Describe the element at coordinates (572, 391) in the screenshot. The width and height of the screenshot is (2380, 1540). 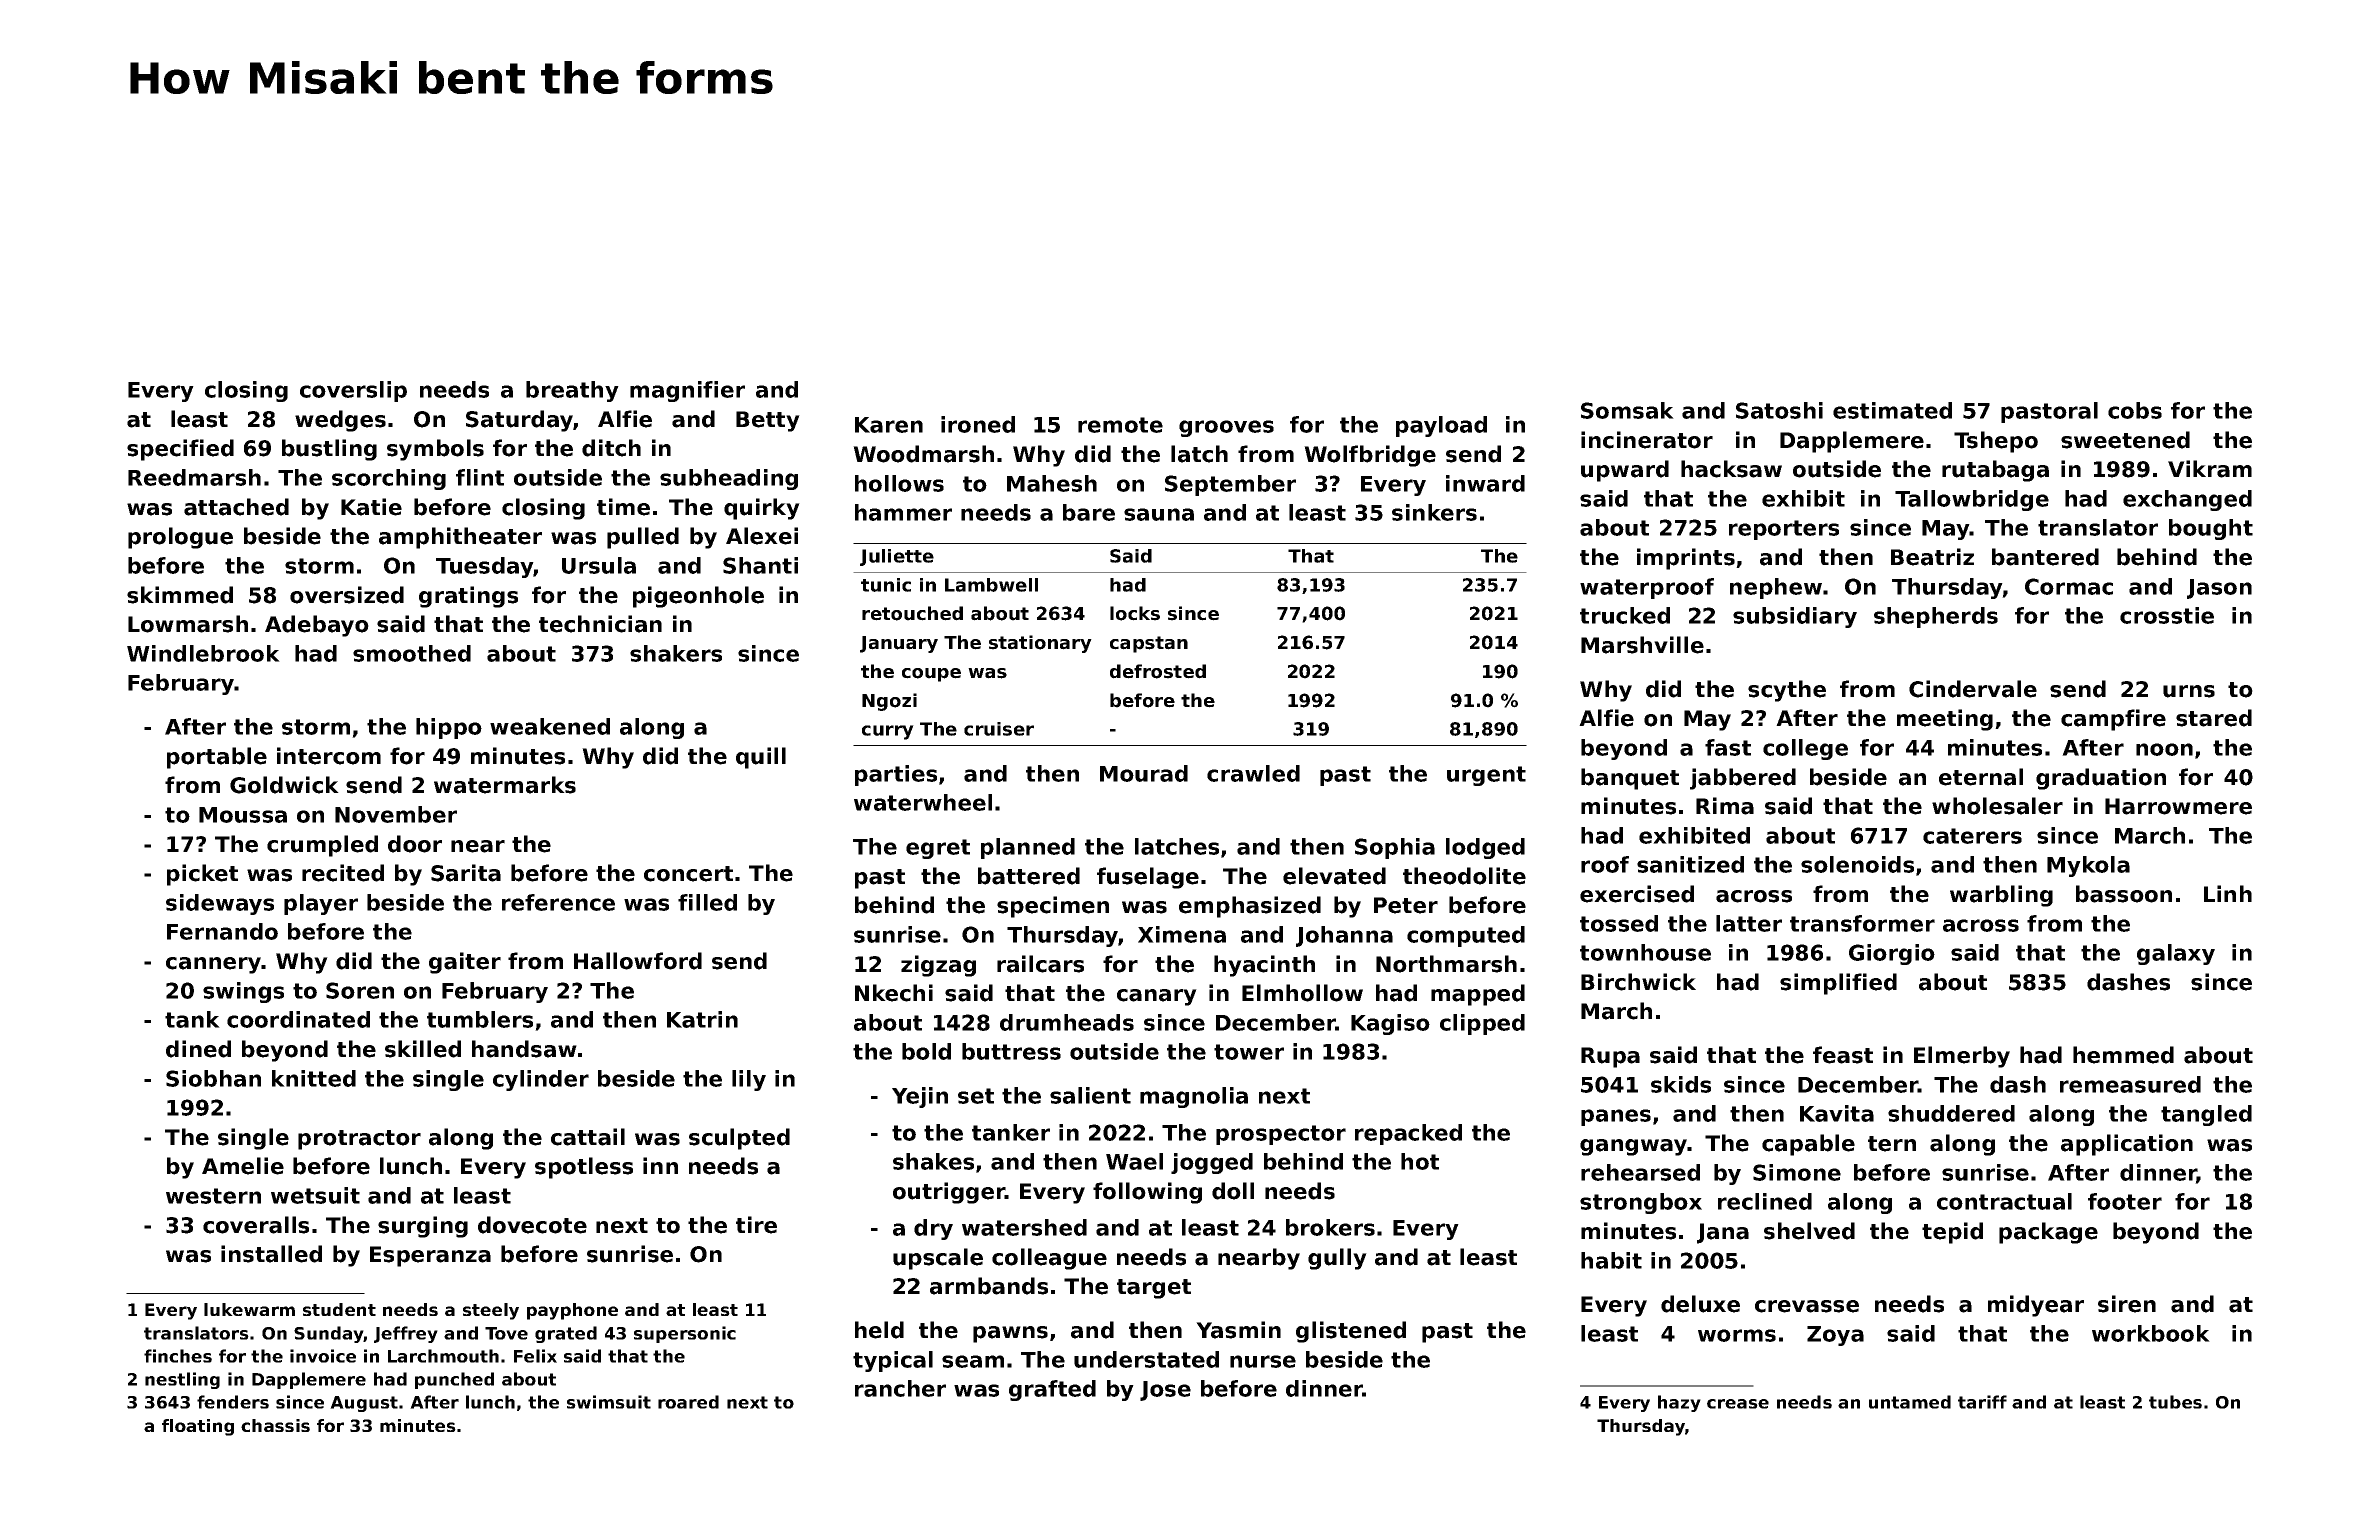
I see `breathy` at that location.
